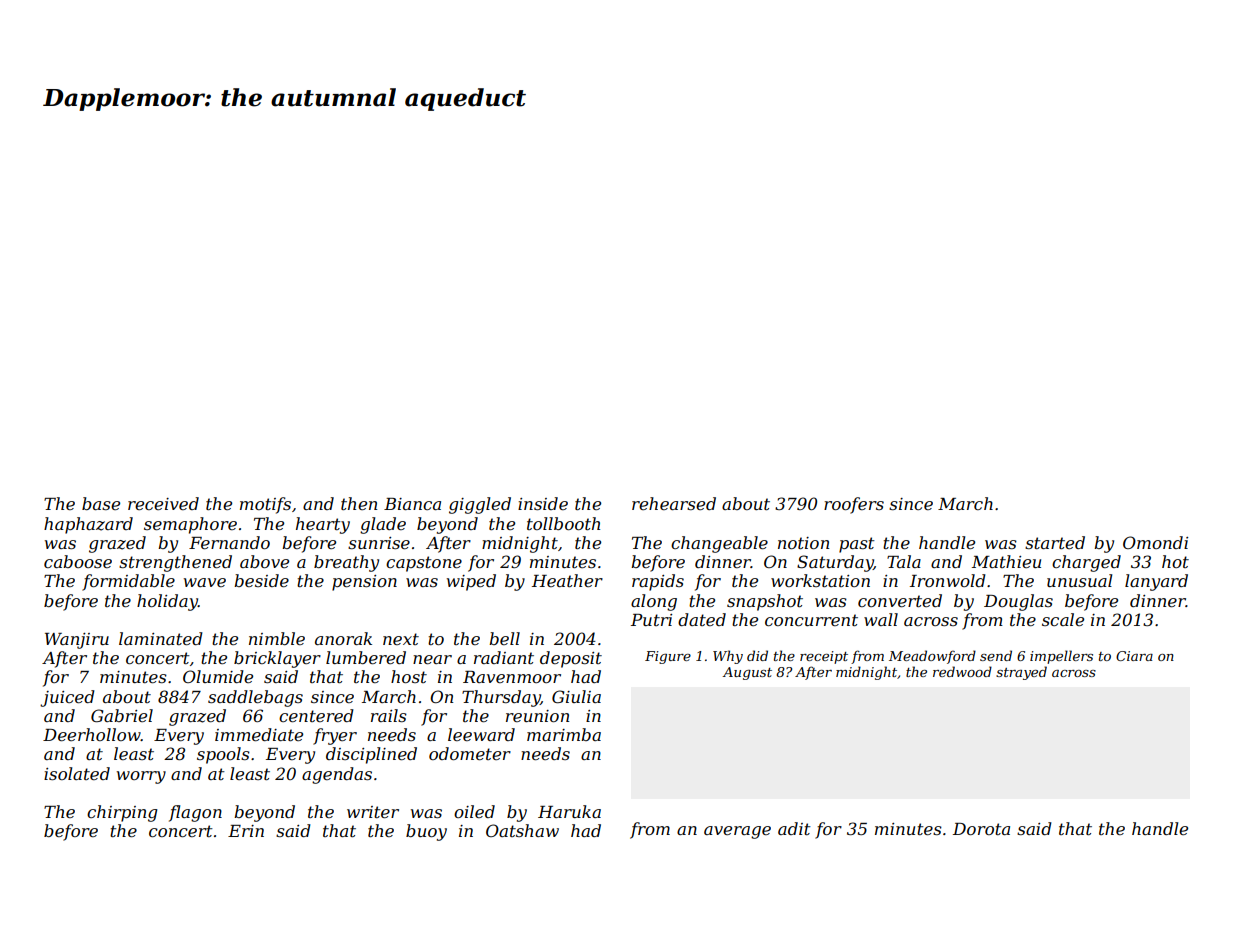 The image size is (1233, 952). What do you see at coordinates (854, 505) in the page?
I see `roofers` at bounding box center [854, 505].
